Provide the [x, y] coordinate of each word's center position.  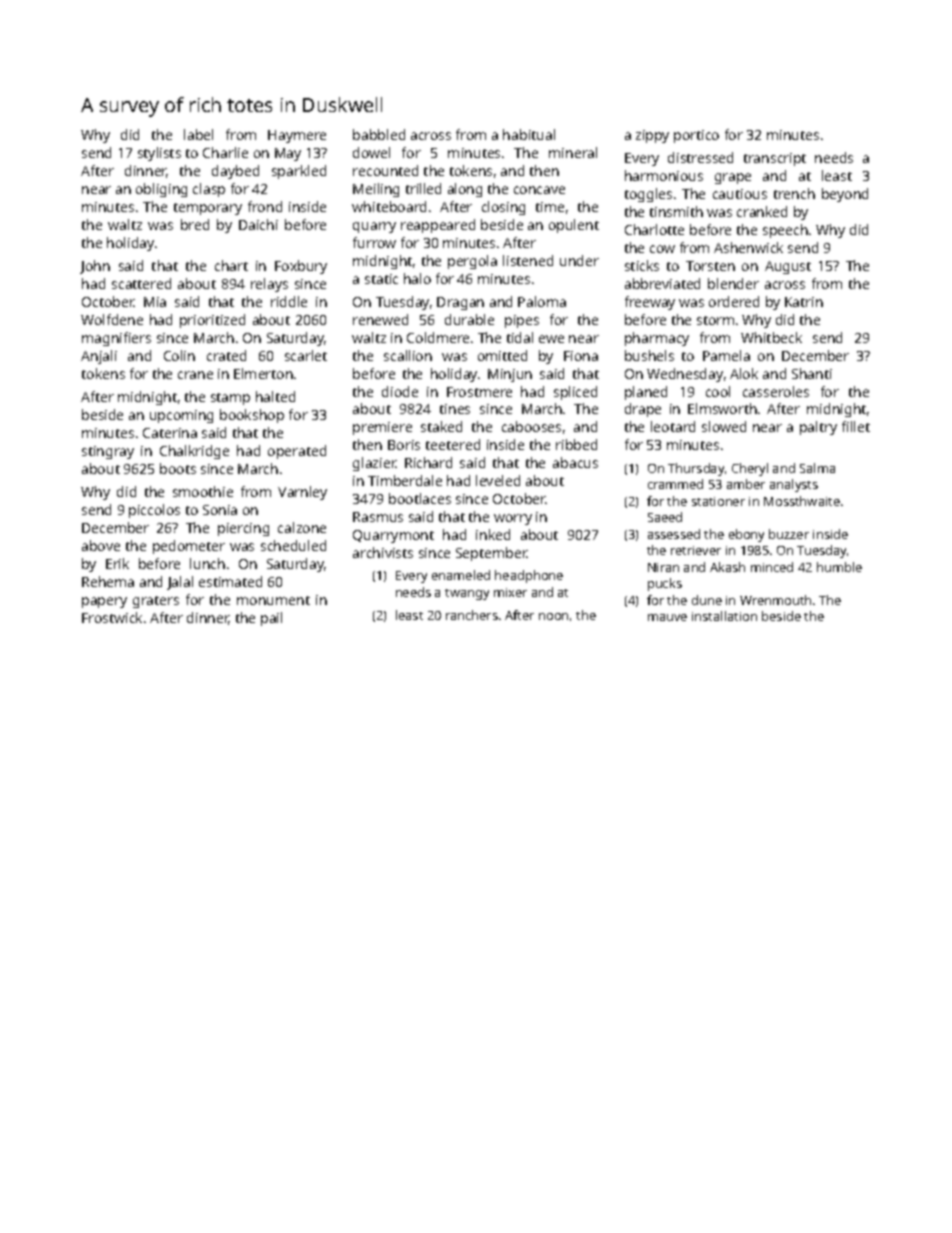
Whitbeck [771, 337]
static [381, 279]
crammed [675, 484]
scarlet [306, 355]
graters [156, 602]
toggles [648, 195]
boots [178, 468]
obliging [161, 190]
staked [441, 426]
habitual [529, 134]
